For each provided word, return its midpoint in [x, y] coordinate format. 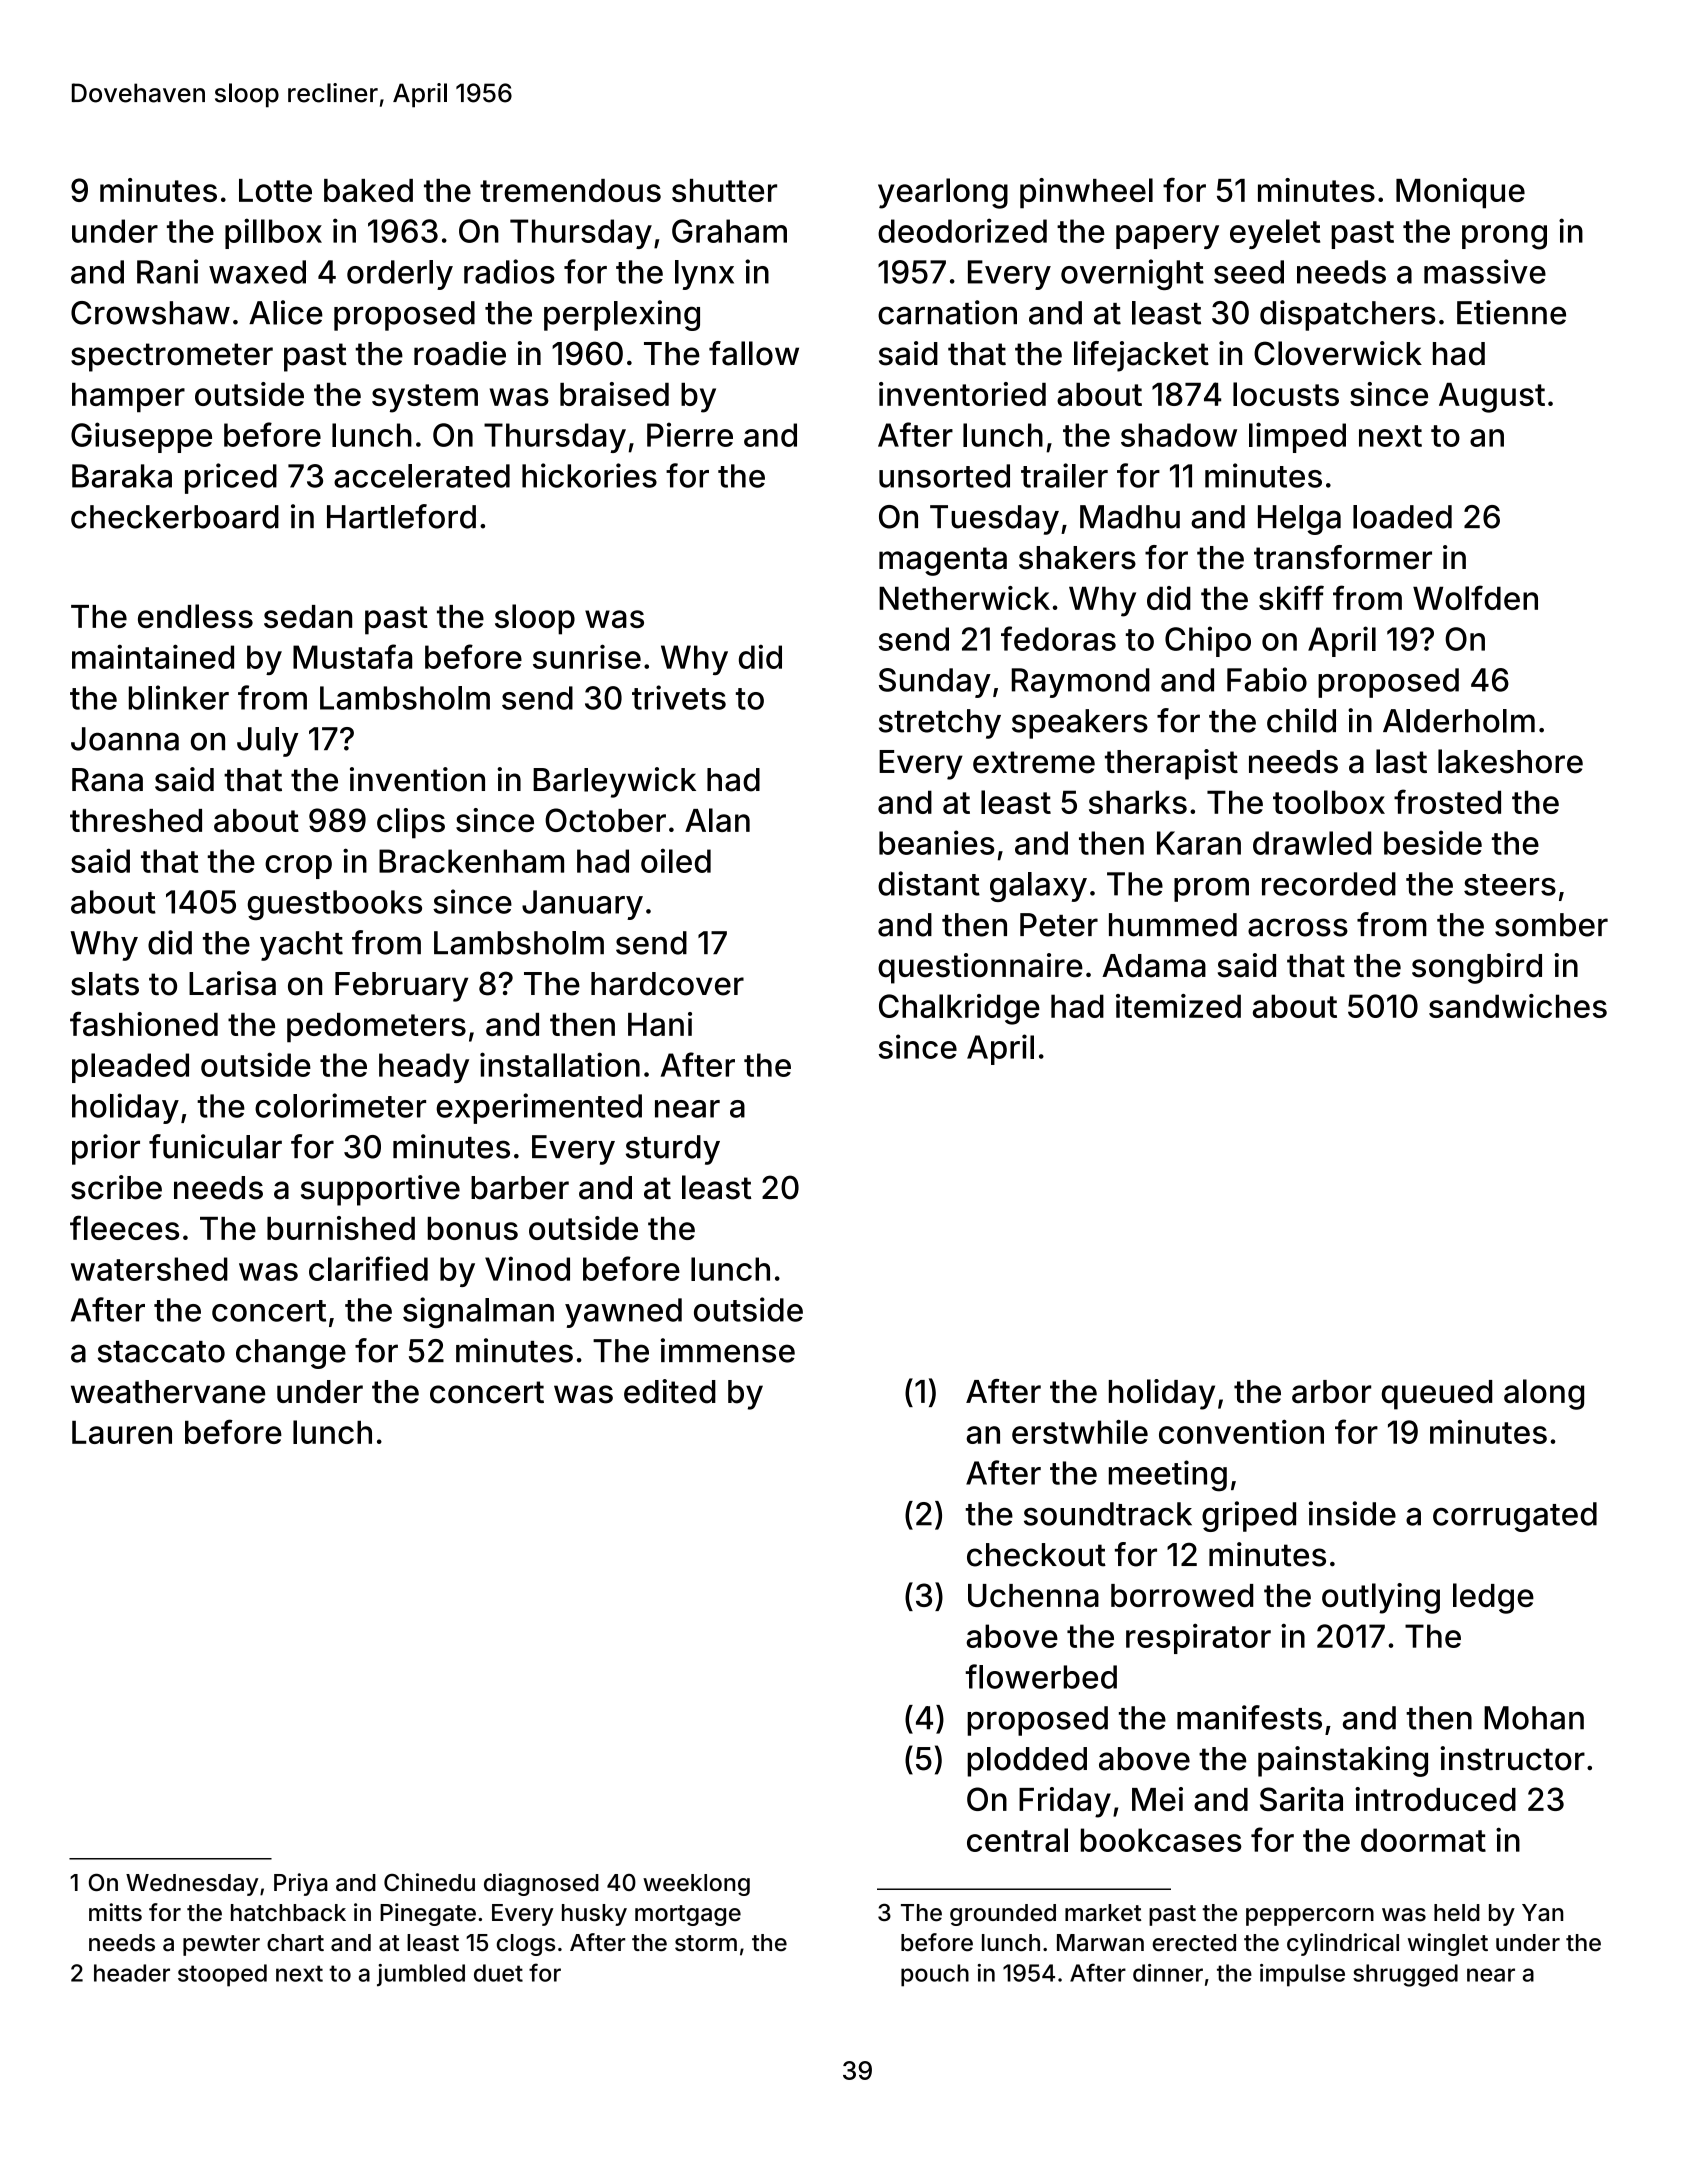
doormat [1423, 1840]
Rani [167, 271]
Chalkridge [959, 1009]
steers [1510, 885]
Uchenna [1033, 1595]
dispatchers [1347, 315]
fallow [754, 353]
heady [424, 1068]
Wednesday [192, 1885]
